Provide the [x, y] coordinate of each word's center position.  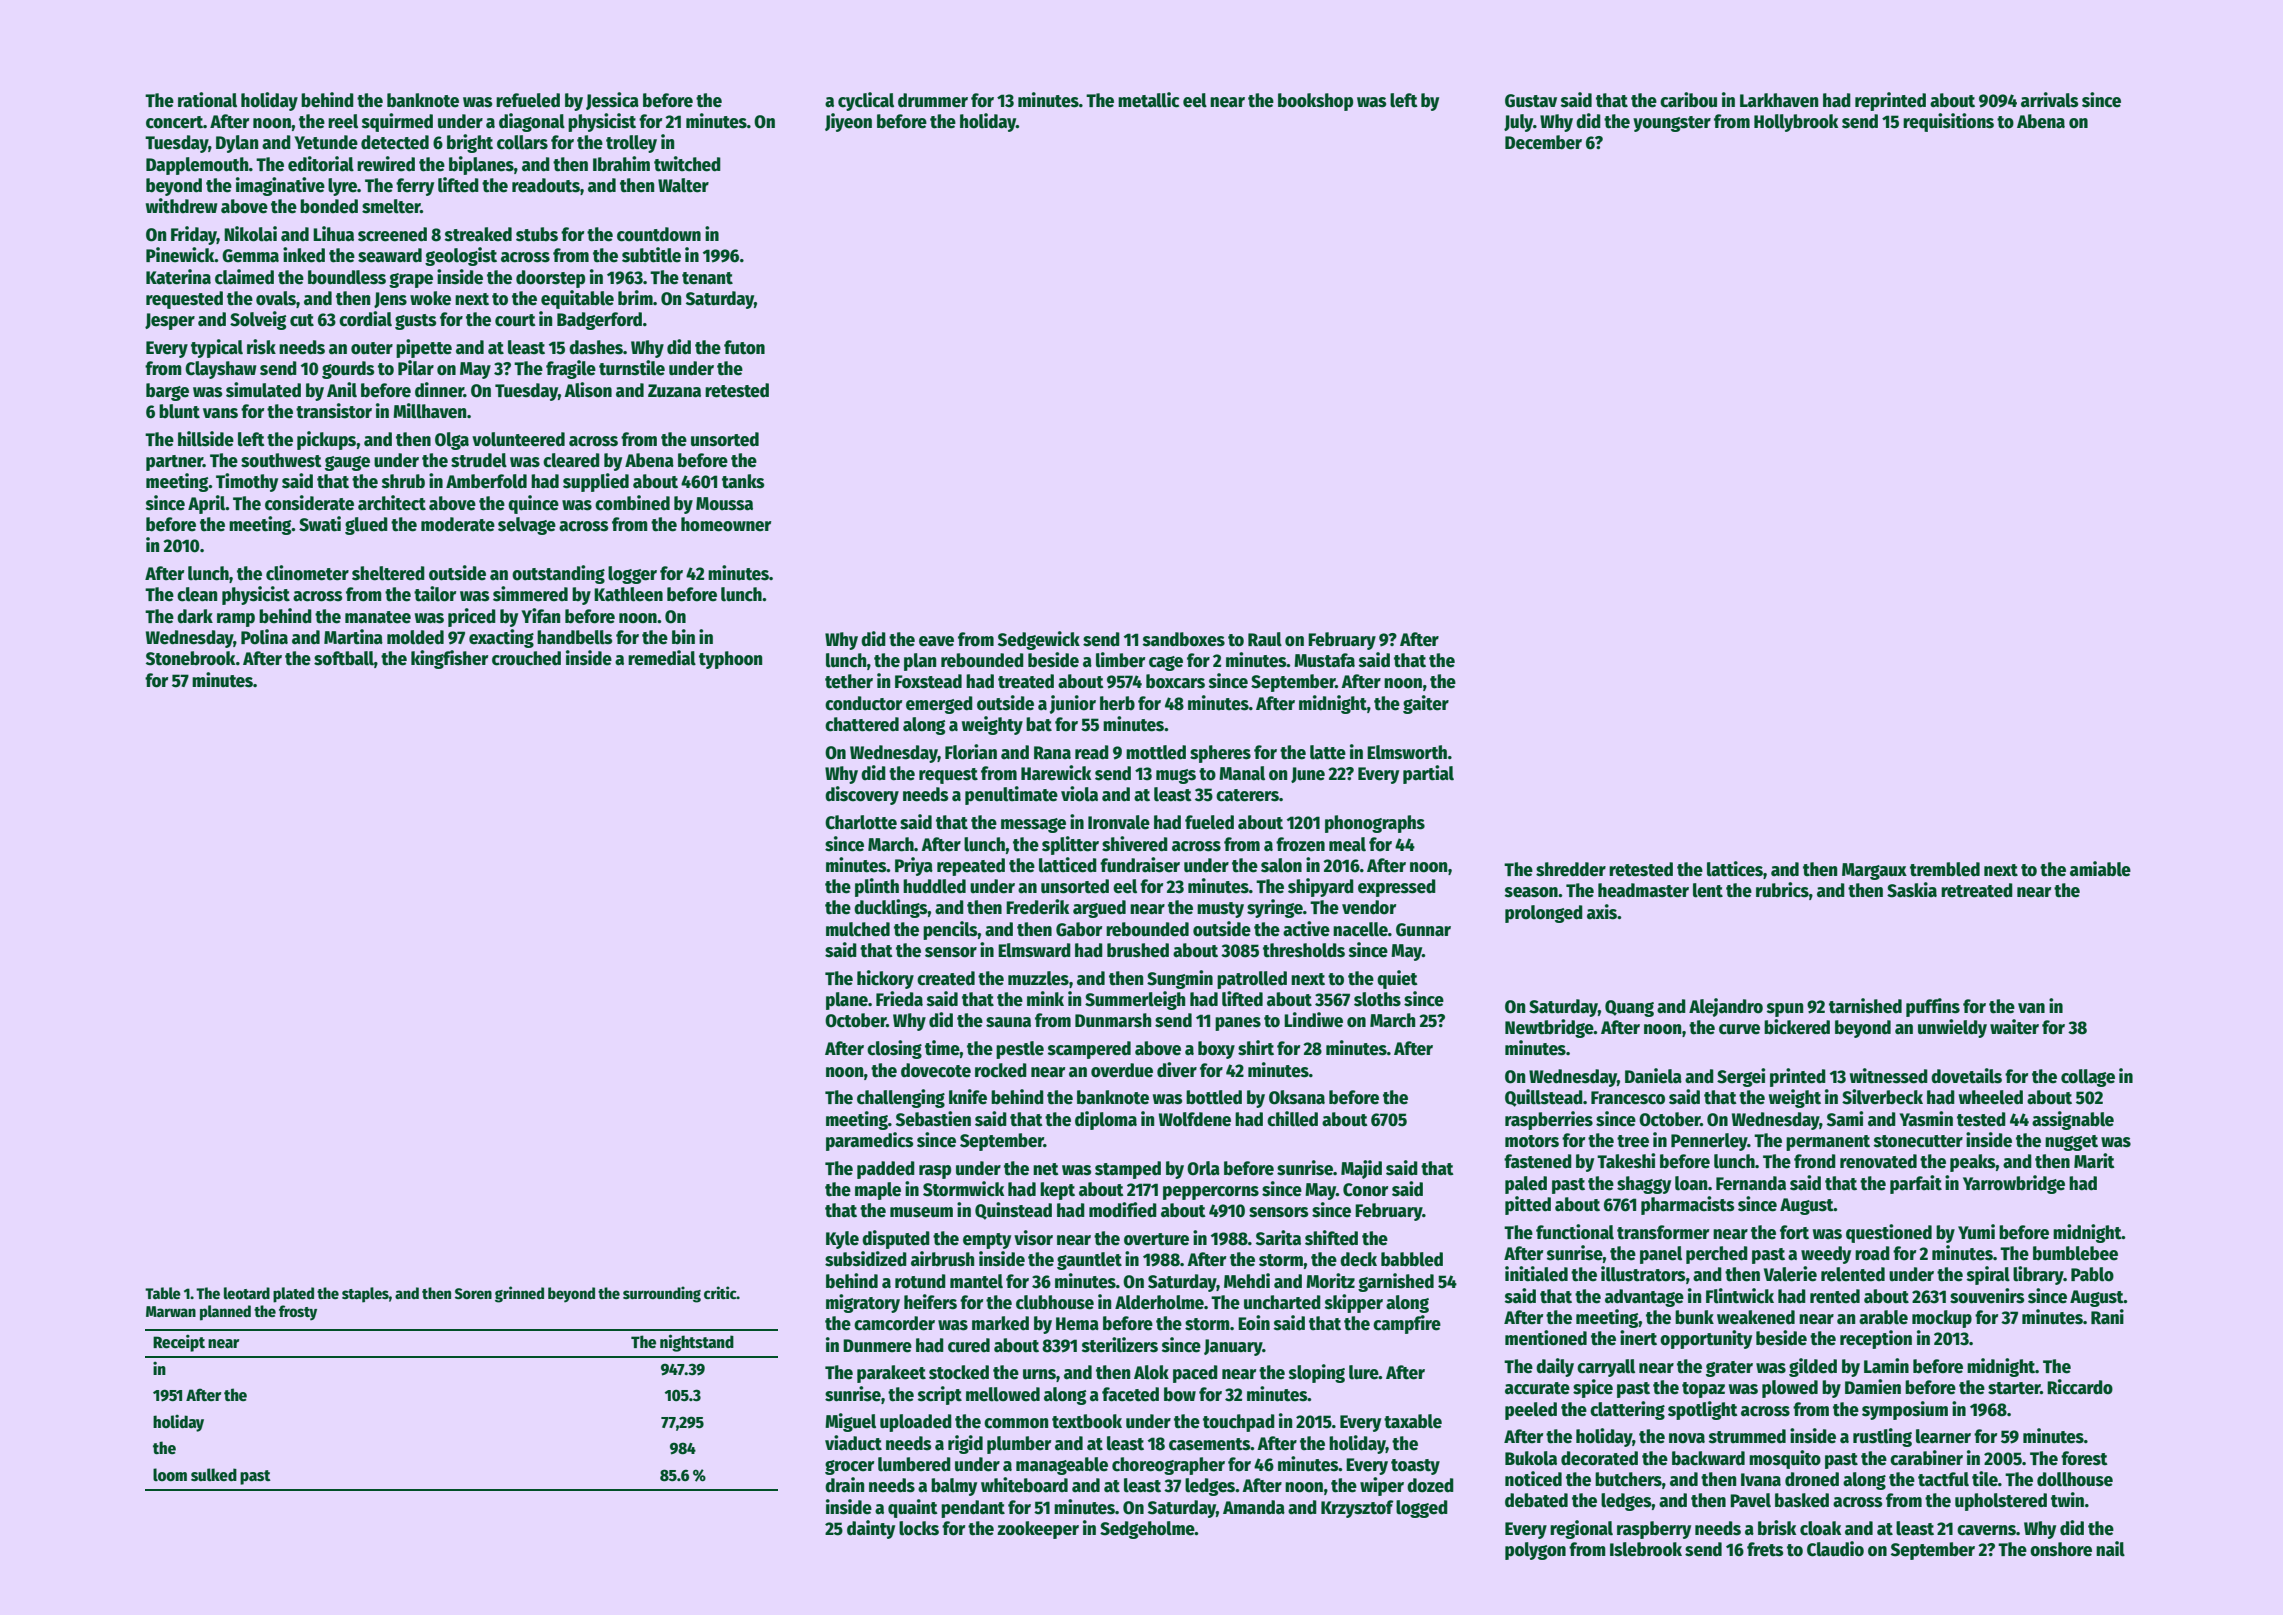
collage [2088, 1078]
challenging [901, 1098]
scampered [1089, 1050]
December [1543, 142]
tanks [743, 481]
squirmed [397, 122]
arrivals [2049, 100]
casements [1209, 1444]
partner [174, 463]
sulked [214, 1474]
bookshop [1315, 102]
